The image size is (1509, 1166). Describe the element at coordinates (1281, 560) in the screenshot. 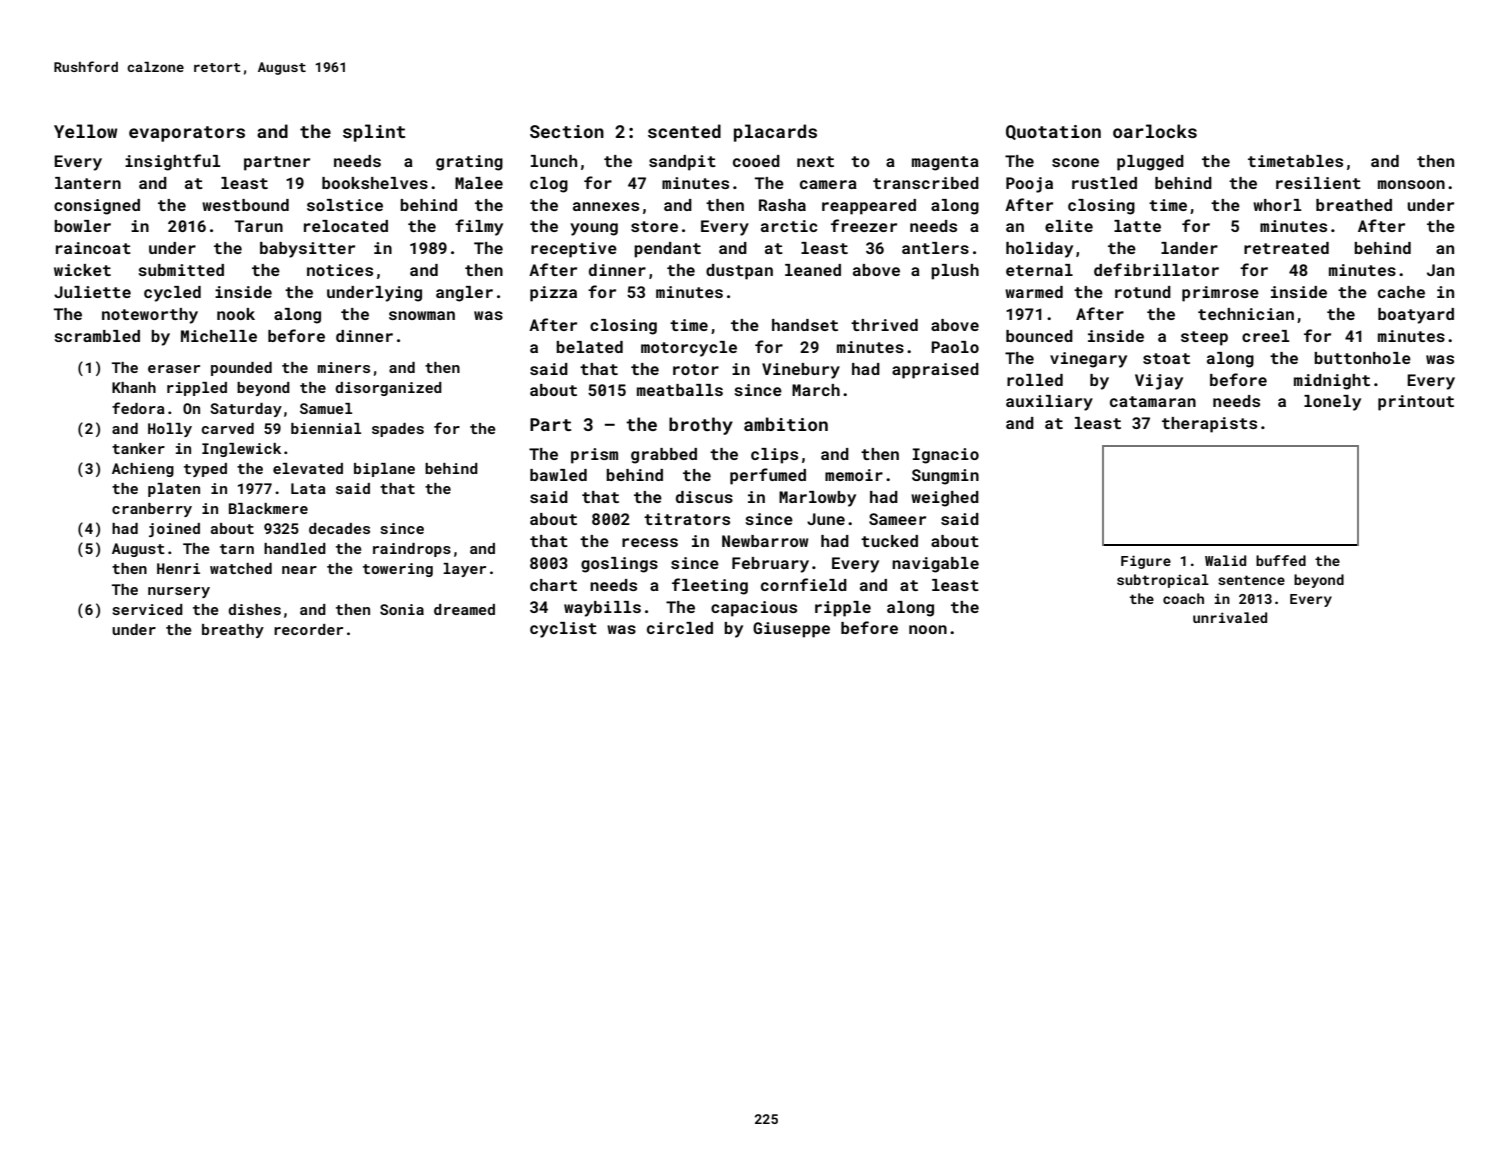

I see `buffed` at that location.
